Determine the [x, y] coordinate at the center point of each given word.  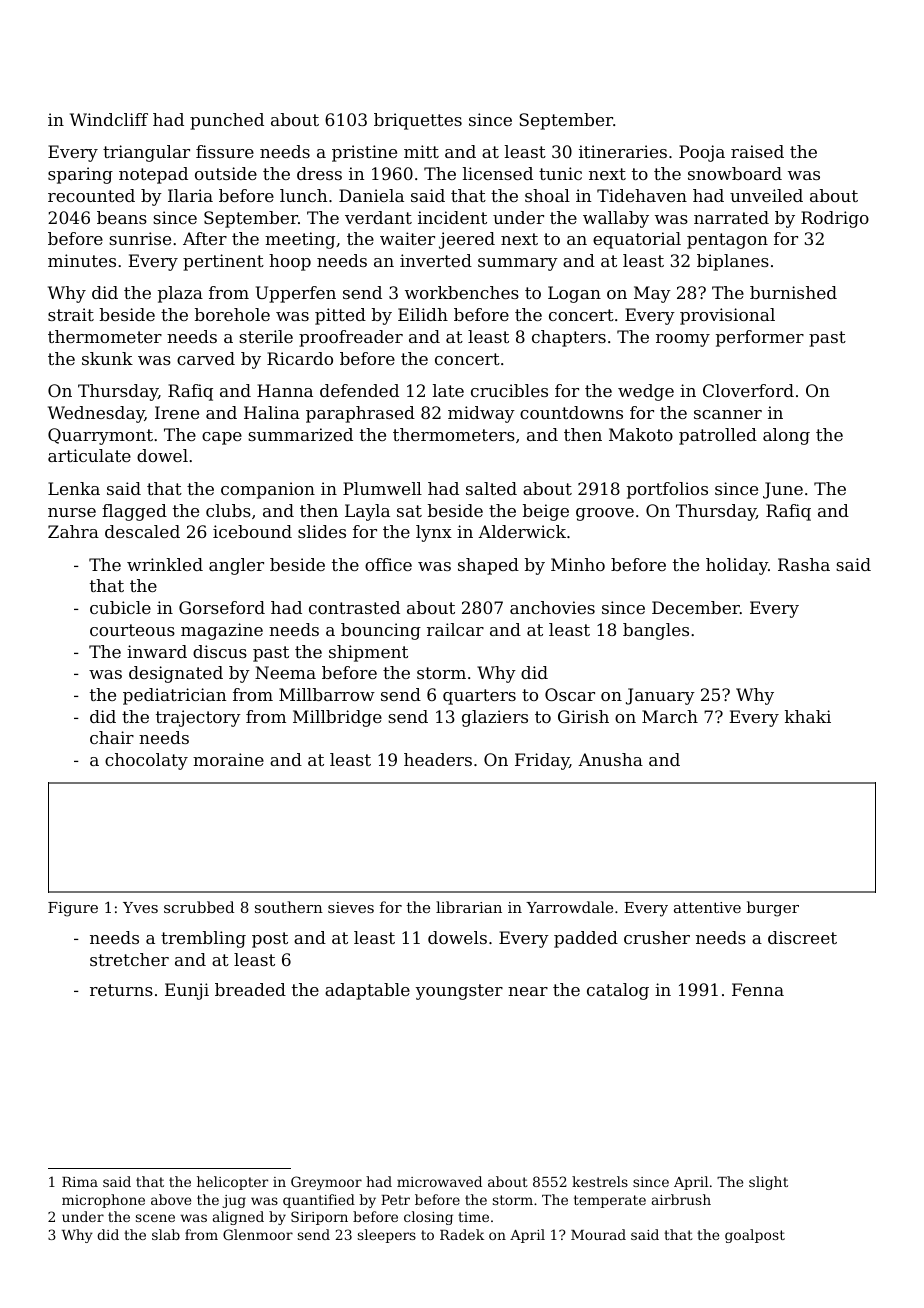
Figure [73, 909]
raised [757, 151]
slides [322, 531]
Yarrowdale [569, 907]
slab [166, 1234]
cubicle [120, 607]
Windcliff [109, 119]
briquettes [418, 121]
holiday [737, 566]
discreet [802, 937]
